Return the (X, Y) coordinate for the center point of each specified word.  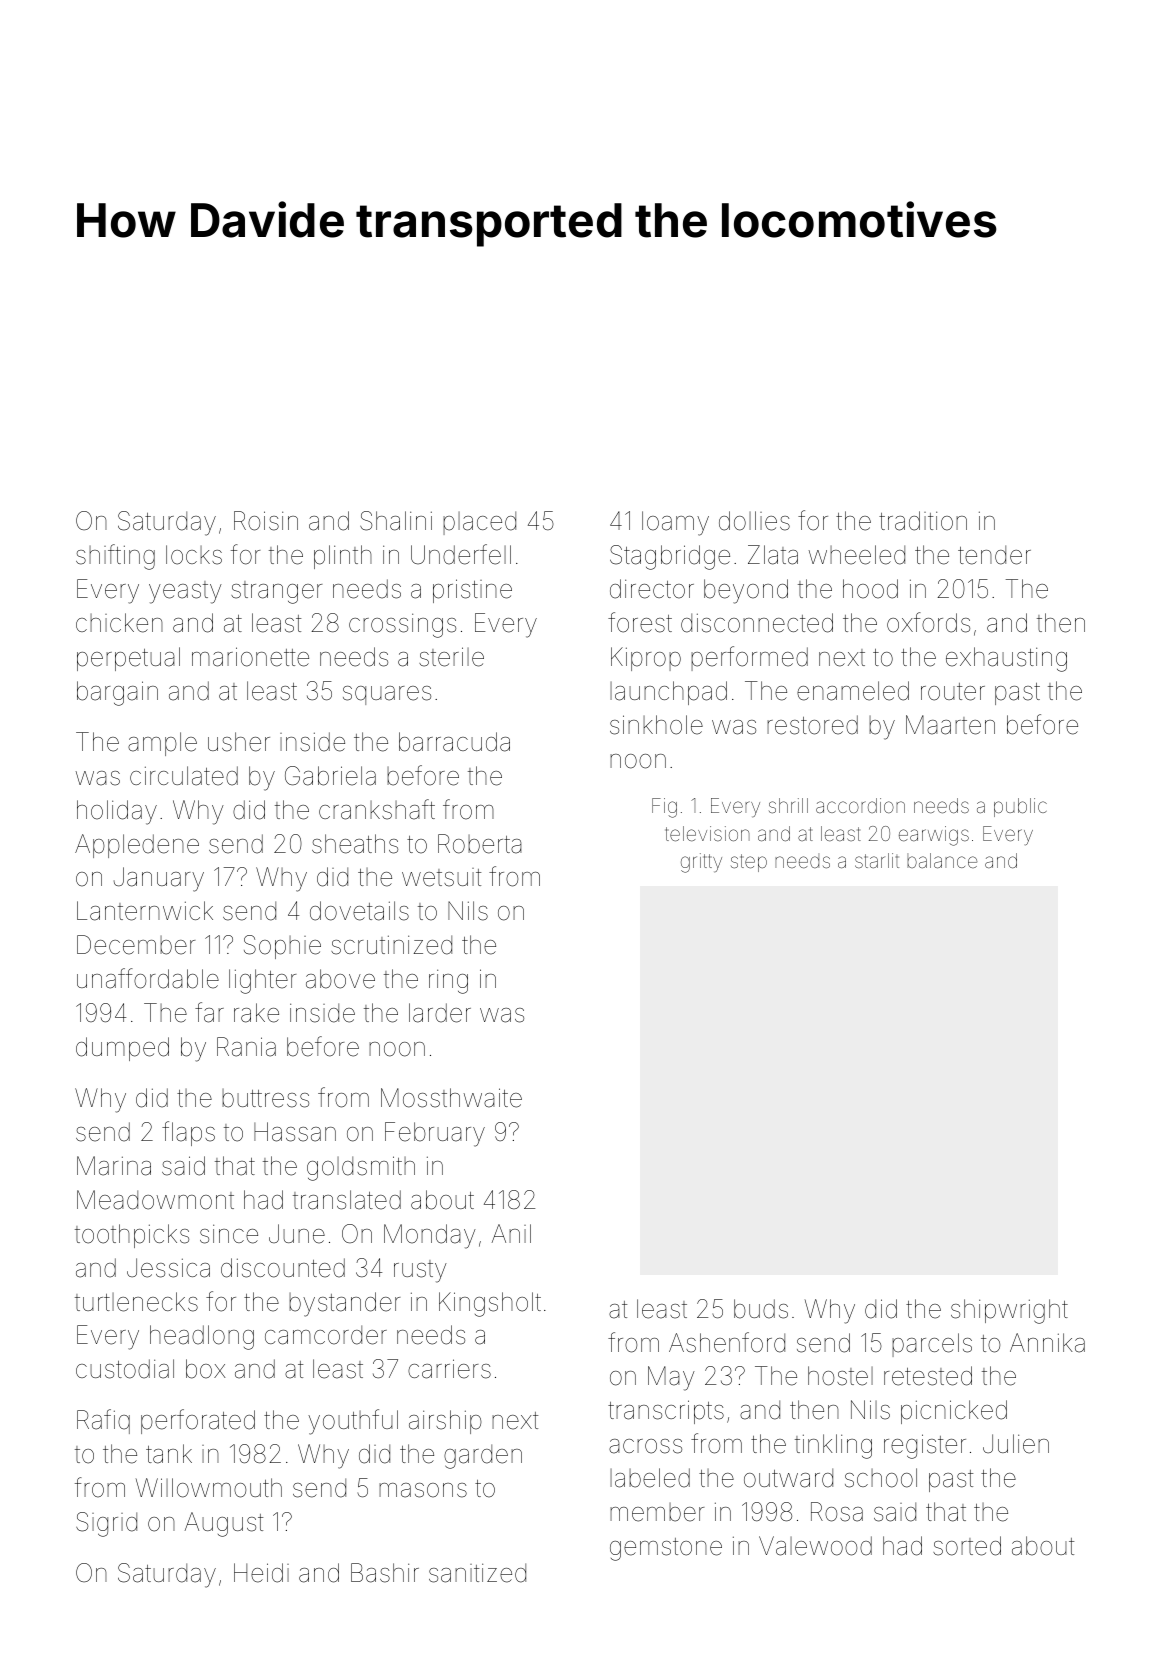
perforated (198, 1421)
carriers (449, 1369)
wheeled (857, 555)
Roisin (266, 521)
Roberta (480, 844)
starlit (877, 860)
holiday (117, 812)
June (297, 1234)
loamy (675, 523)
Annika (1047, 1343)
